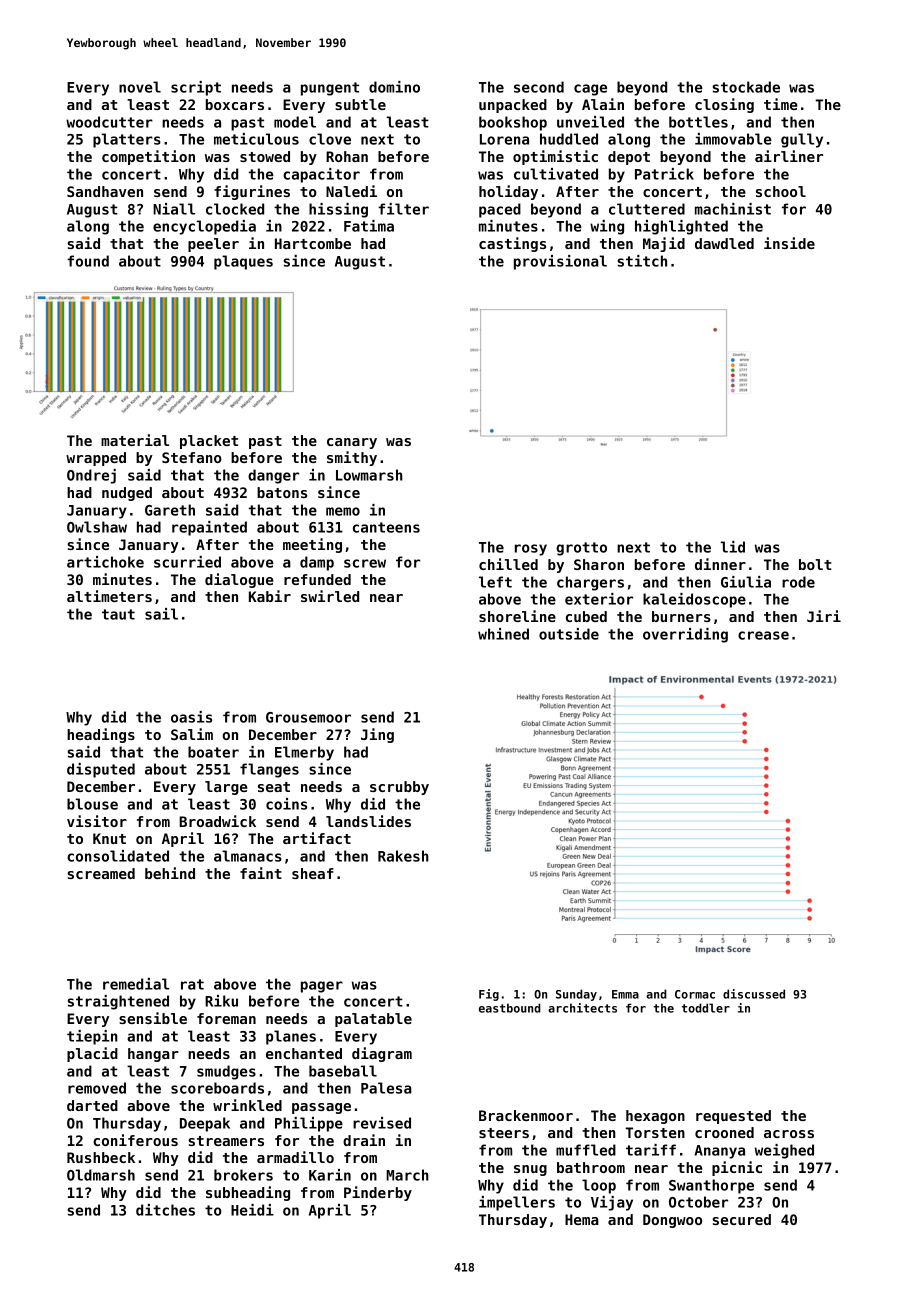  I want to click on pungent, so click(330, 89).
